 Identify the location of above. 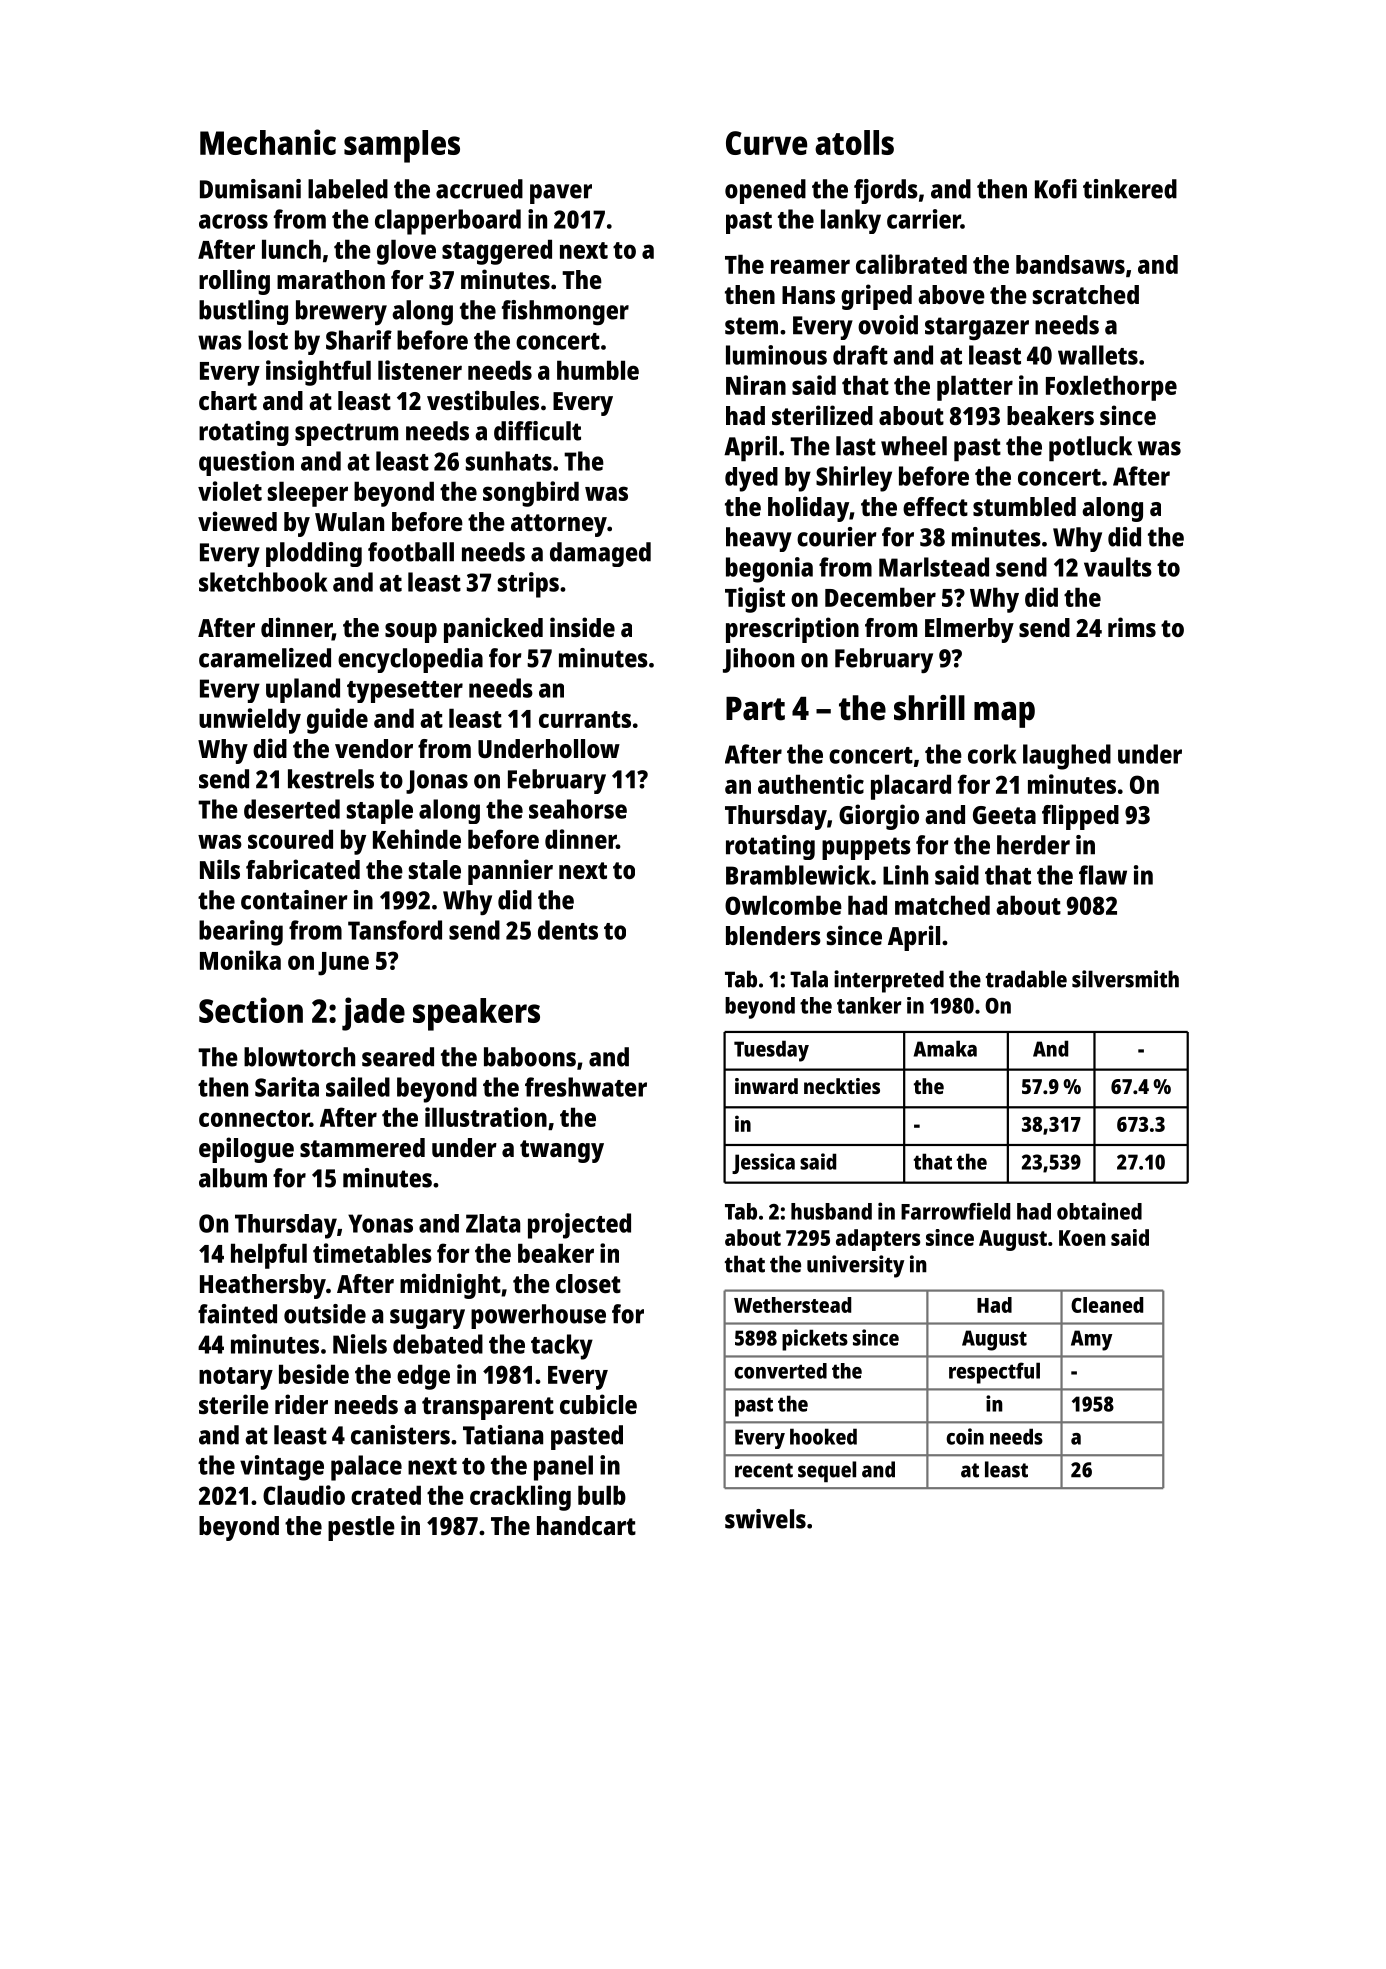
(951, 294).
